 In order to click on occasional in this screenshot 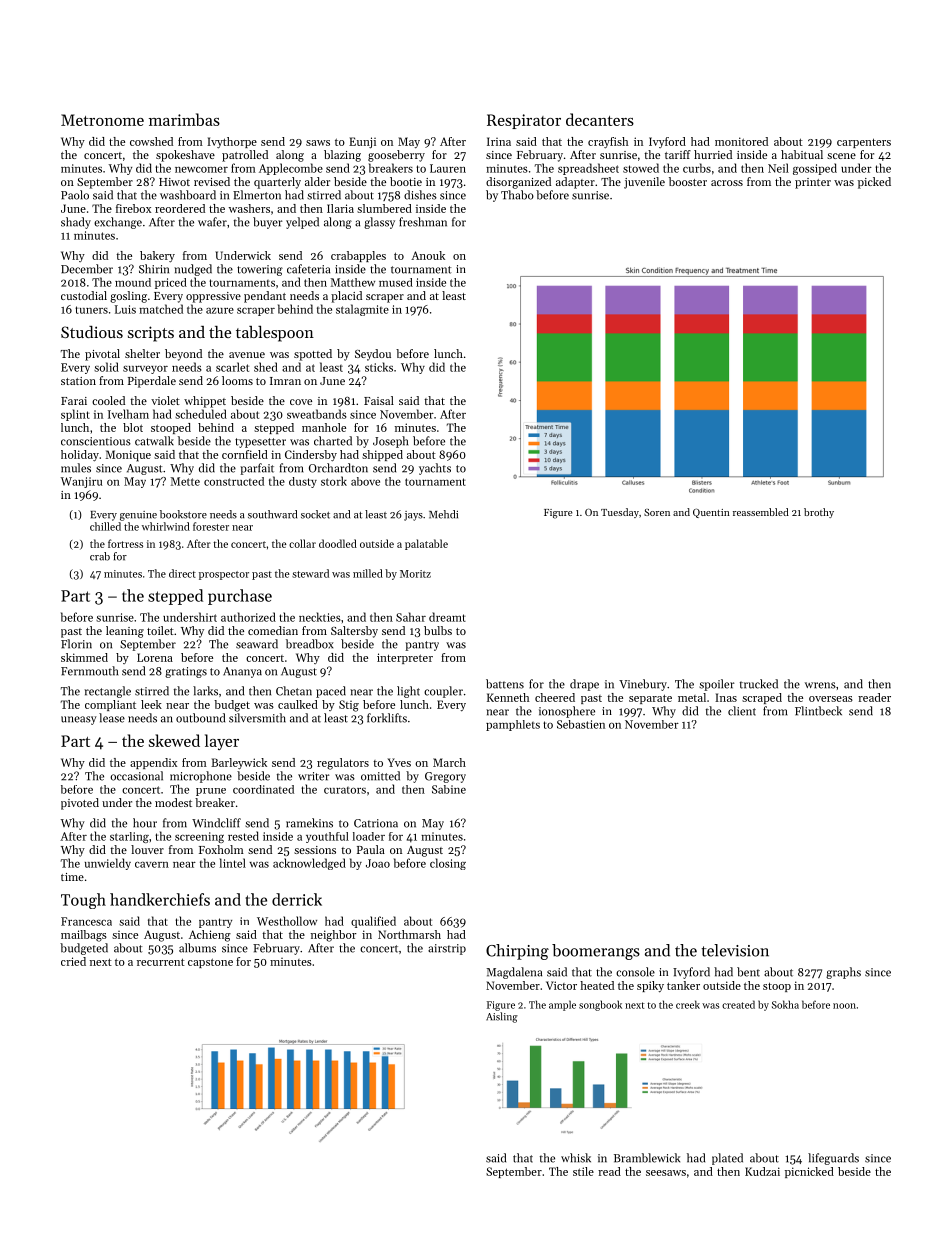, I will do `click(136, 776)`.
